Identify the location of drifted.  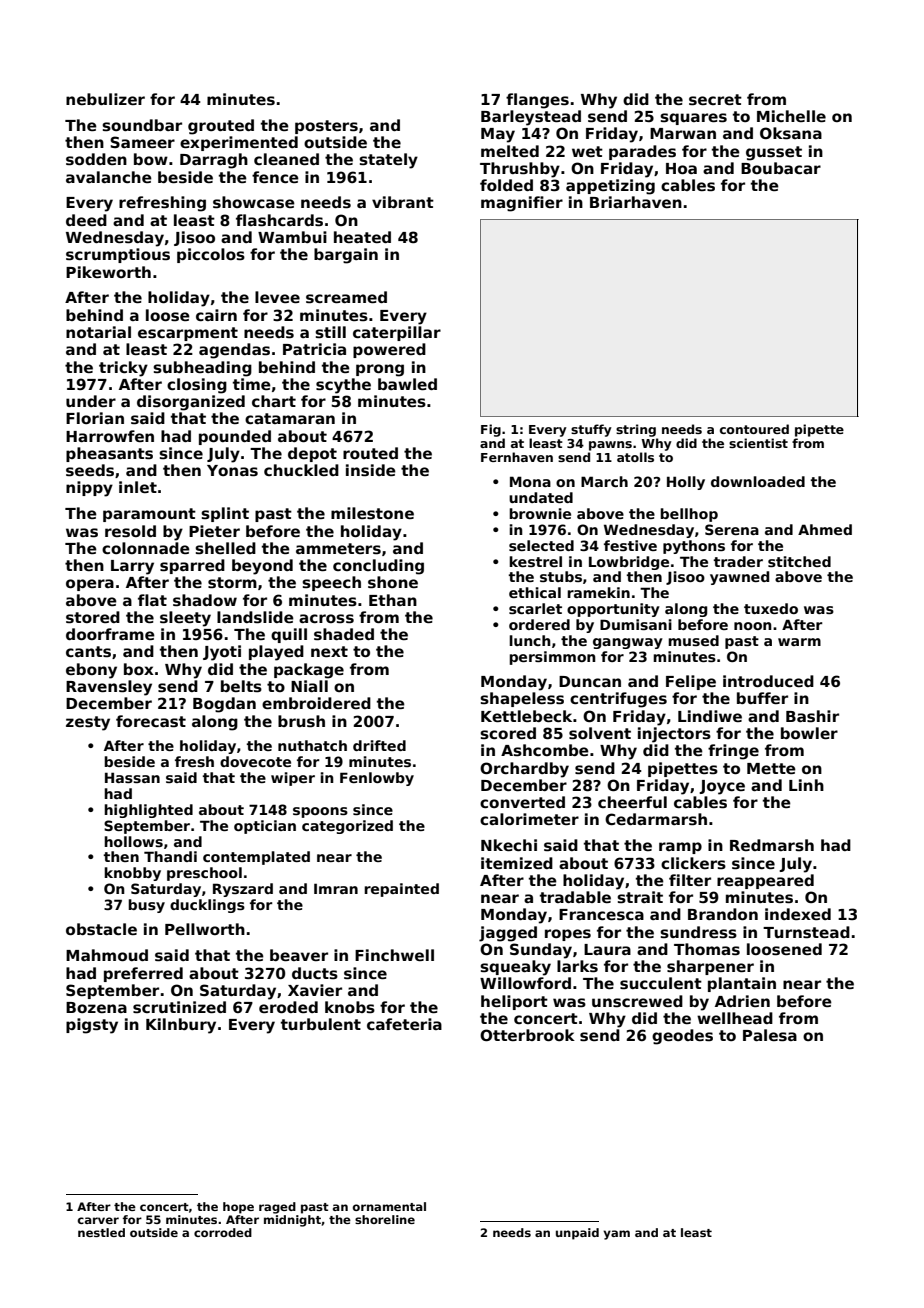
(379, 745).
